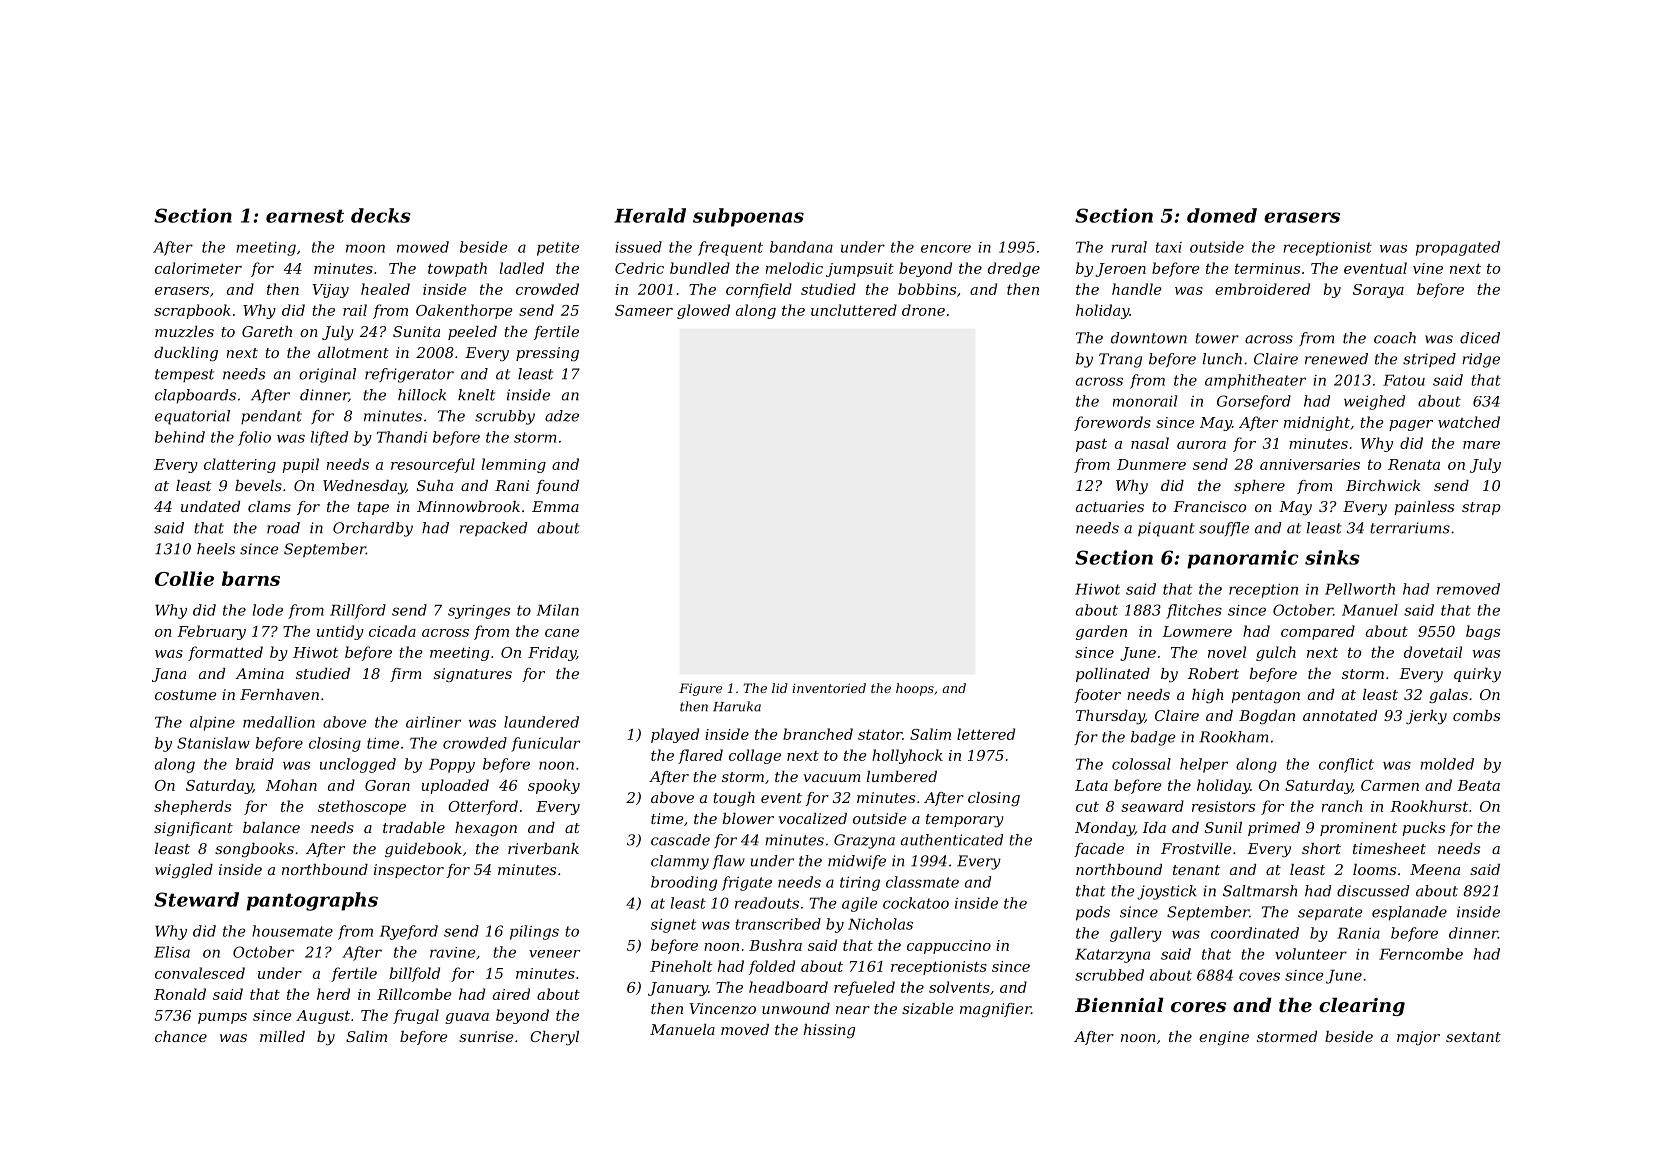 This screenshot has height=1171, width=1655. Describe the element at coordinates (1481, 445) in the screenshot. I see `mare` at that location.
